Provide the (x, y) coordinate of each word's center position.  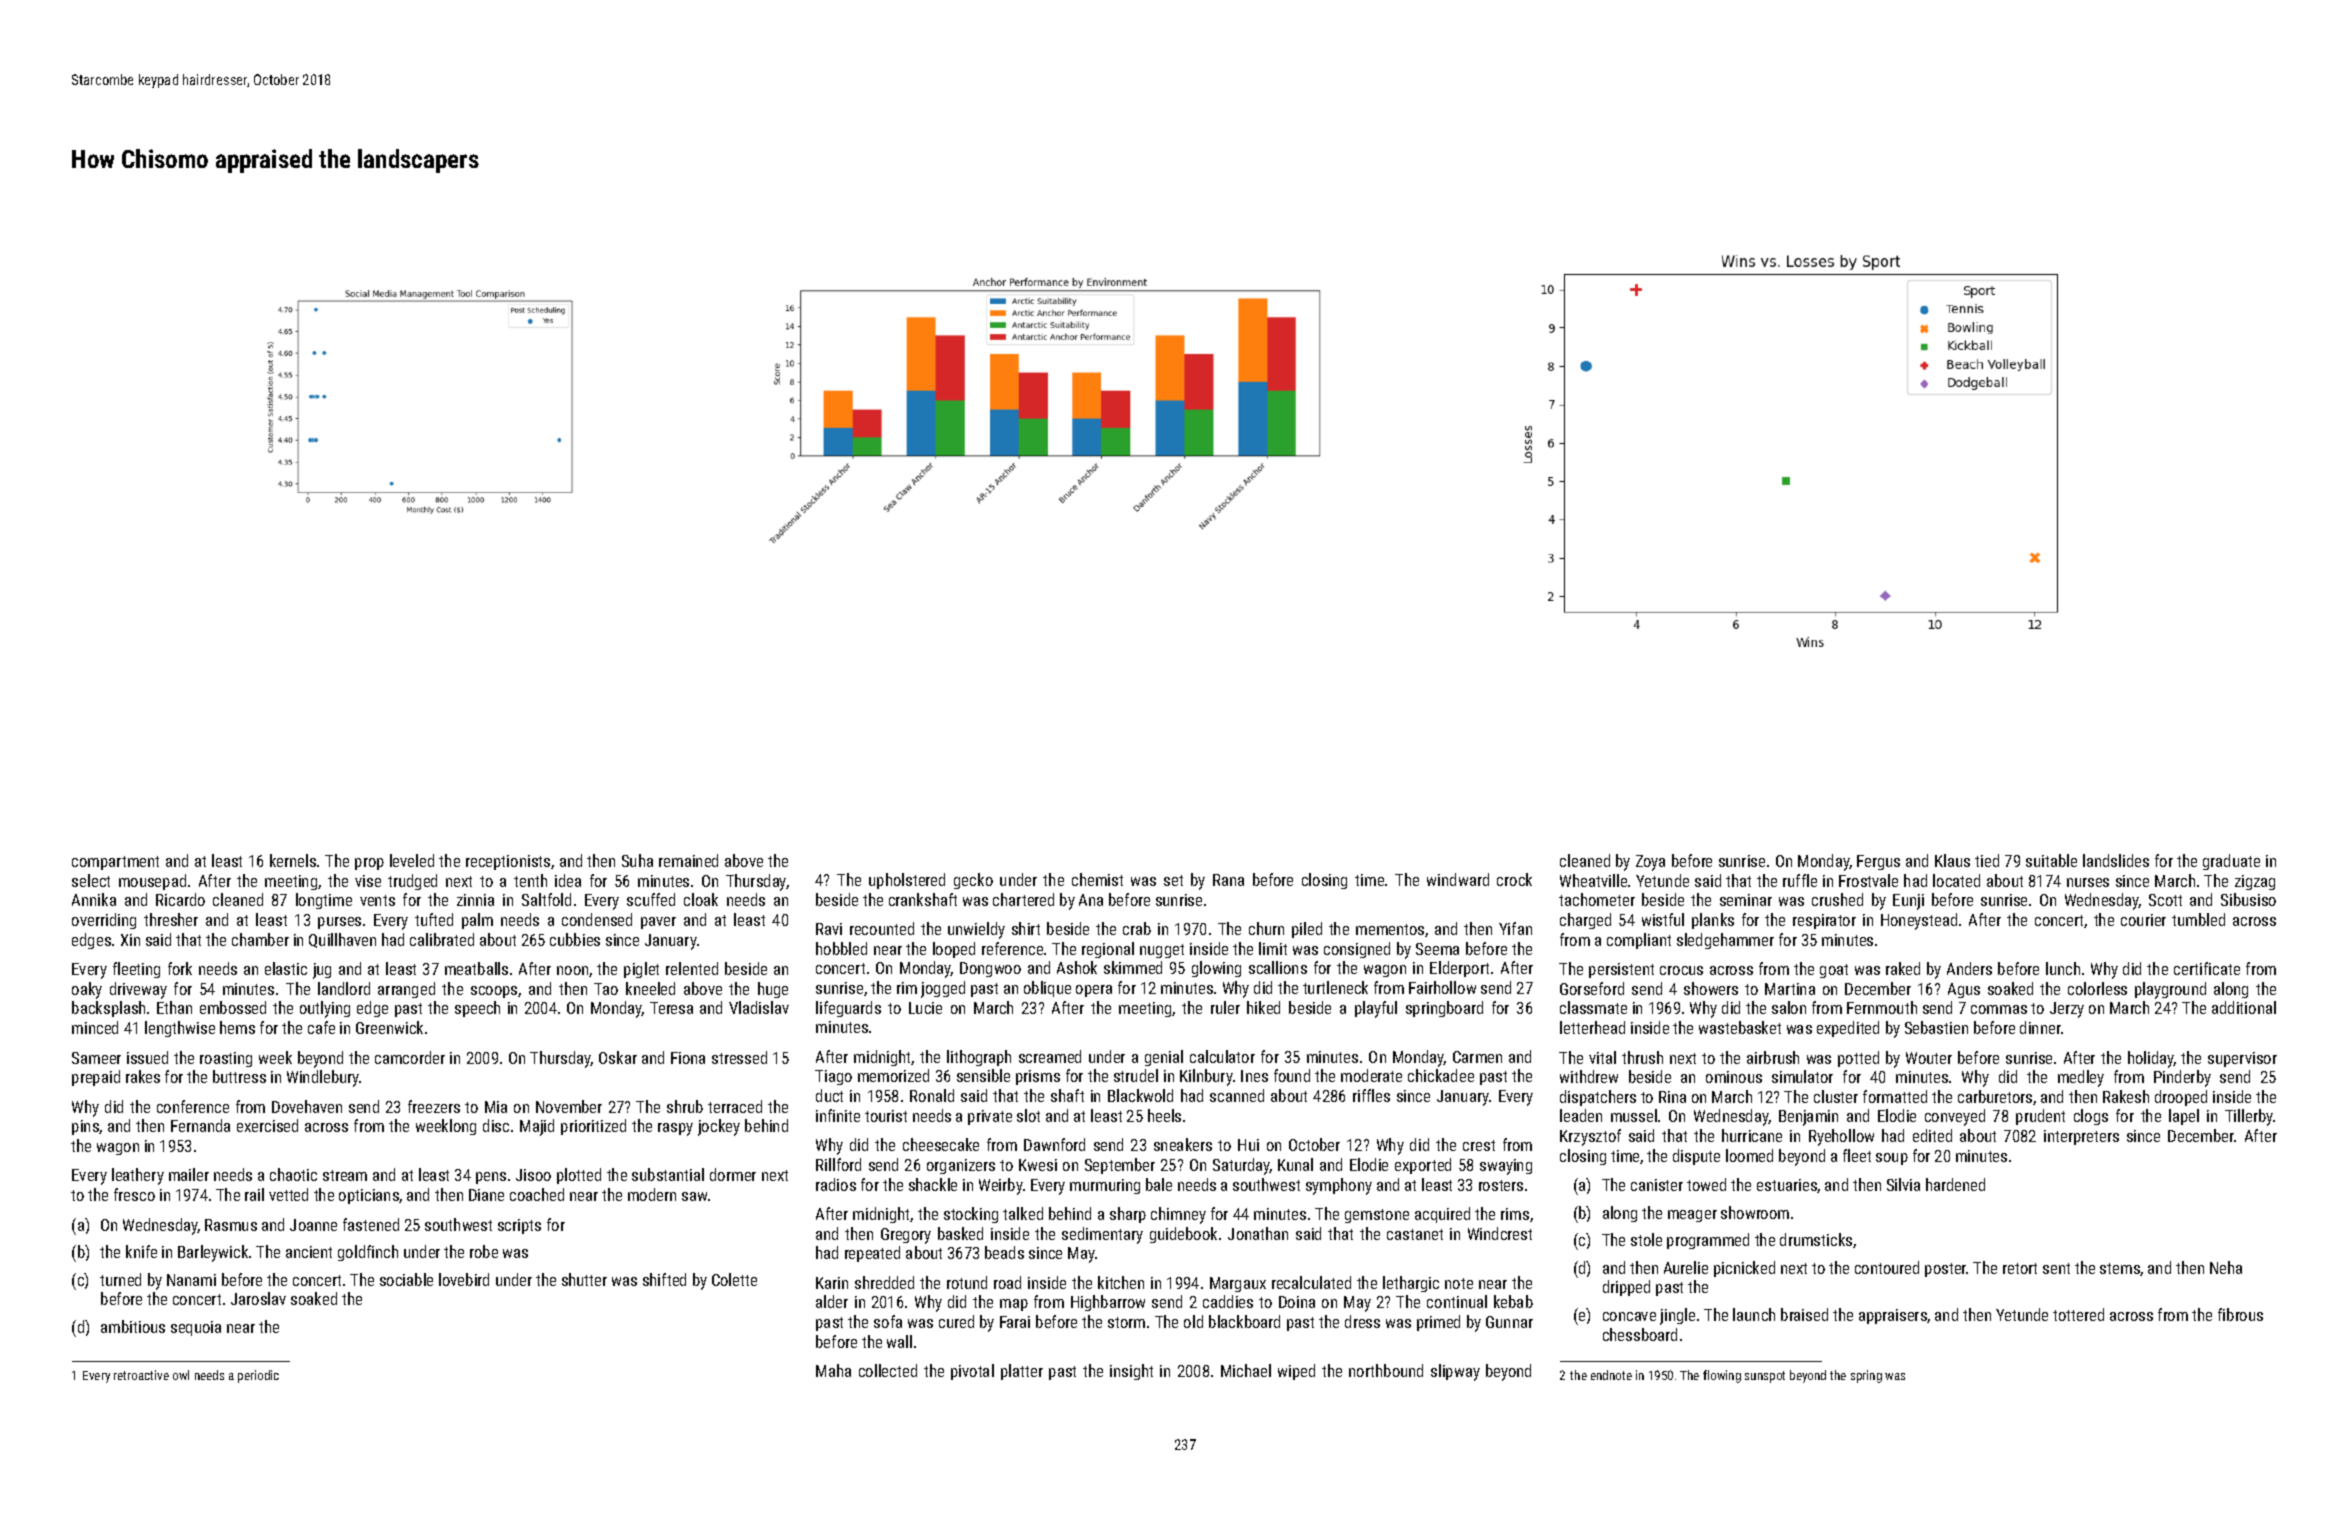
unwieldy (976, 930)
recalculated (1311, 1282)
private (990, 1117)
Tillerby (2249, 1117)
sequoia (196, 1328)
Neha (2226, 1267)
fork (180, 968)
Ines (1254, 1076)
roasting (226, 1059)
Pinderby (2182, 1078)
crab (1137, 928)
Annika (94, 899)
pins (85, 1127)
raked (1903, 968)
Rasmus (231, 1225)
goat (1834, 971)
